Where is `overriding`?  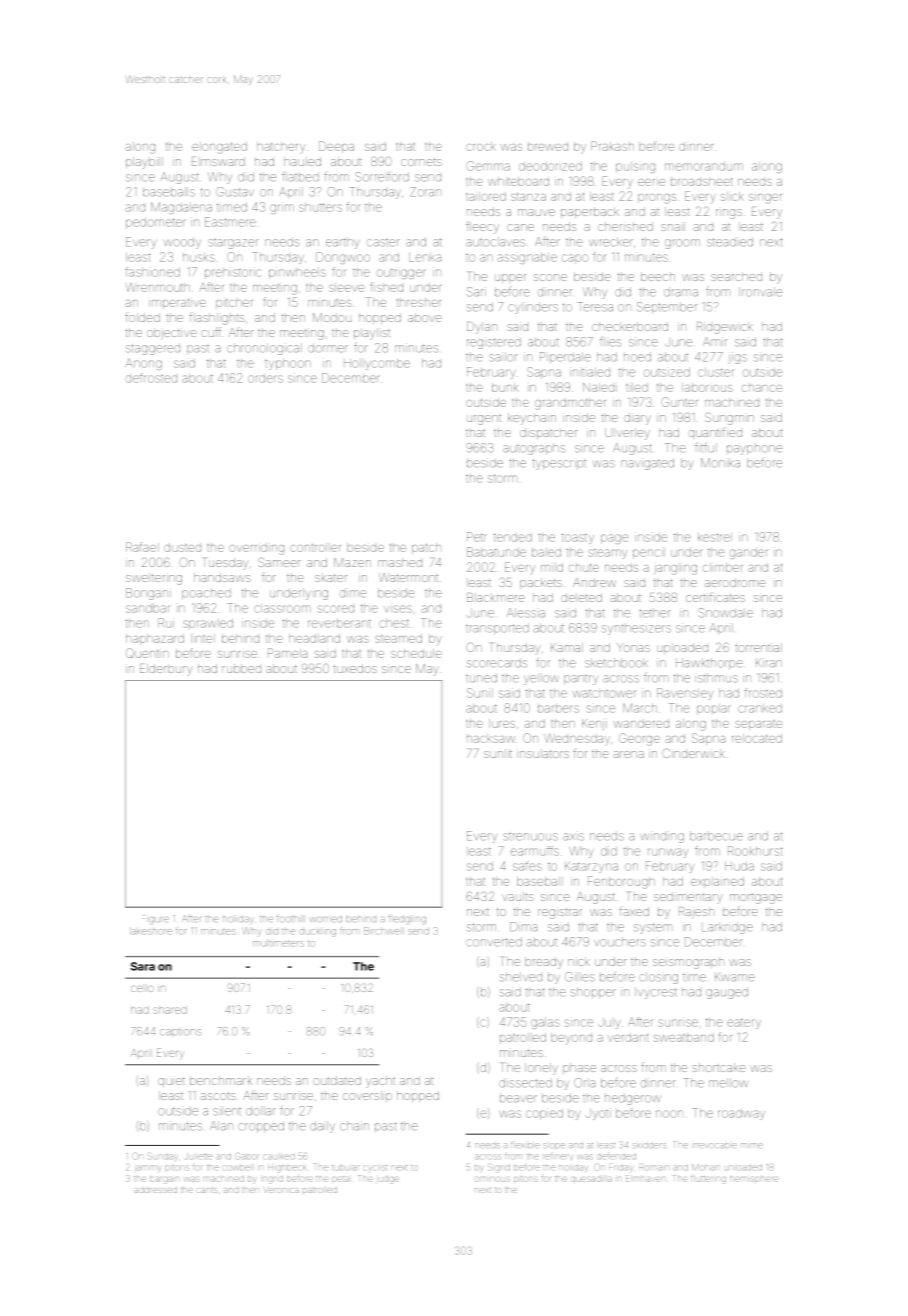
overriding is located at coordinates (256, 549).
